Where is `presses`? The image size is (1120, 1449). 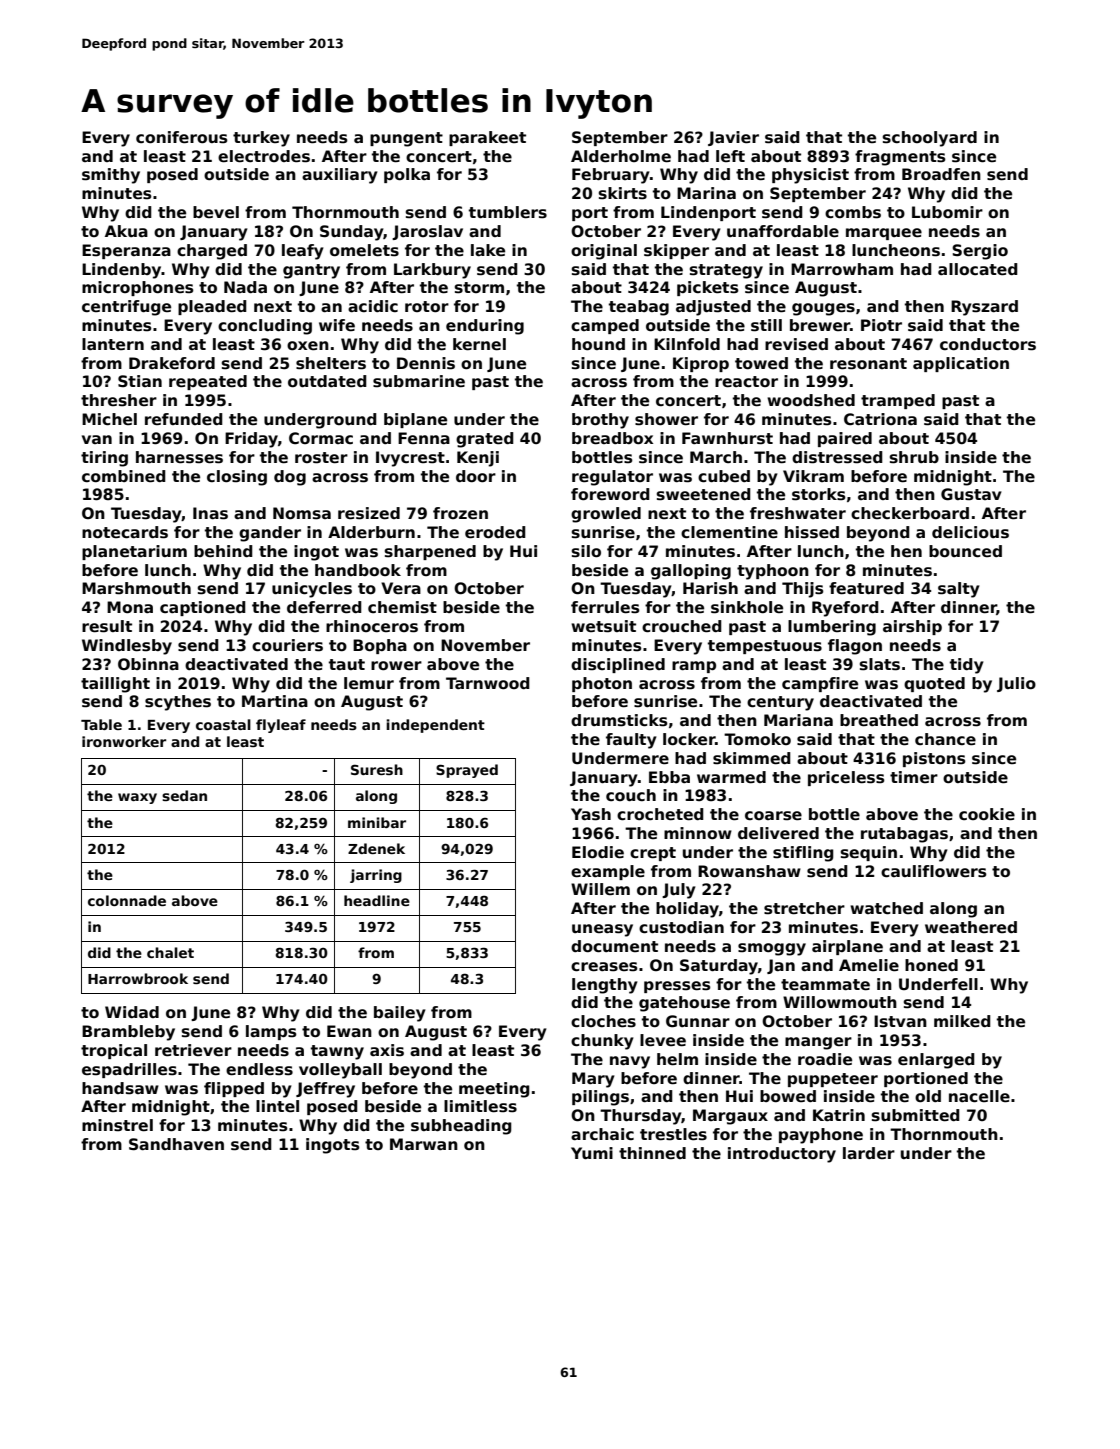
presses is located at coordinates (677, 987).
